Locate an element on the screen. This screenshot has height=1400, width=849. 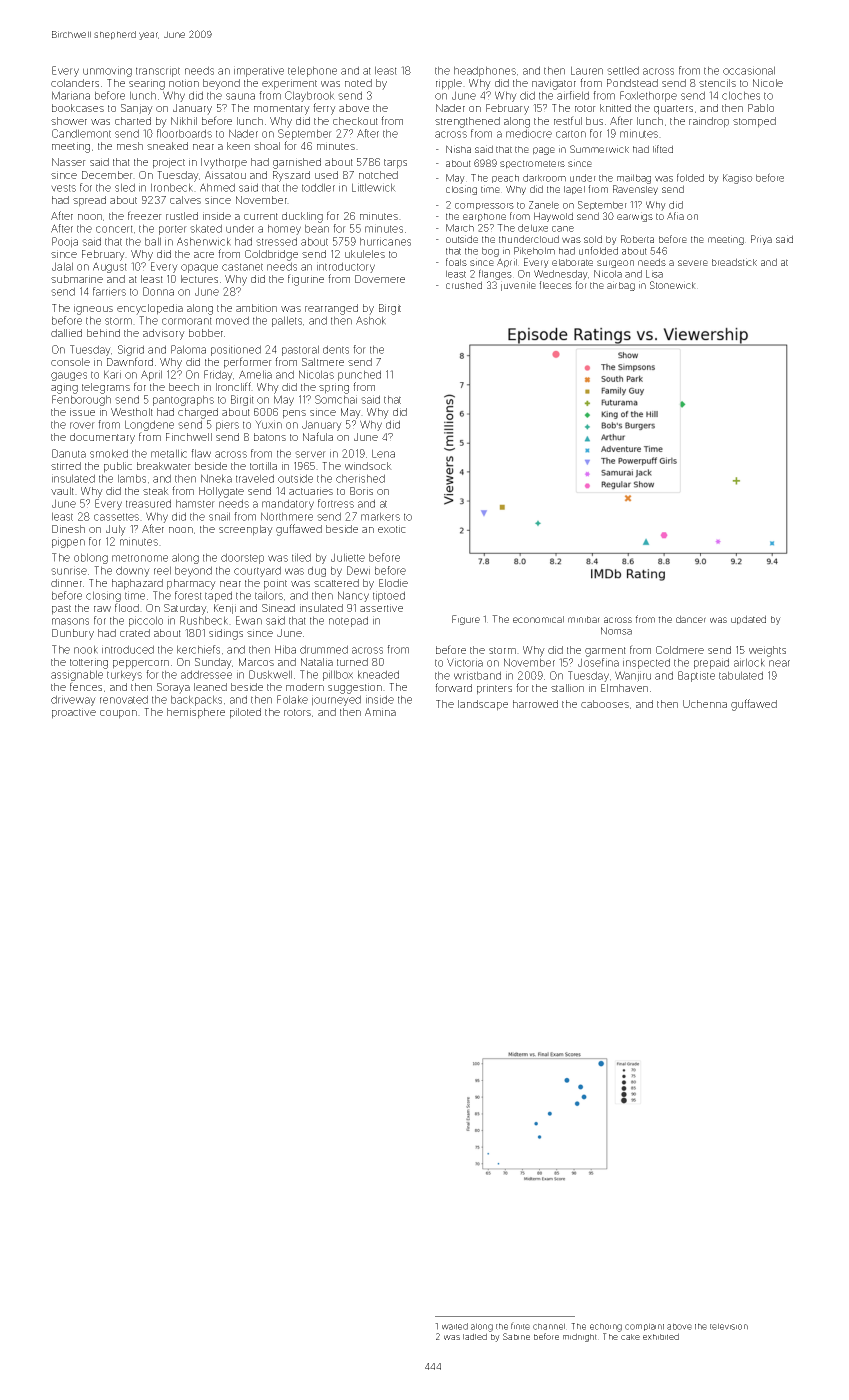
landscape is located at coordinates (483, 705).
